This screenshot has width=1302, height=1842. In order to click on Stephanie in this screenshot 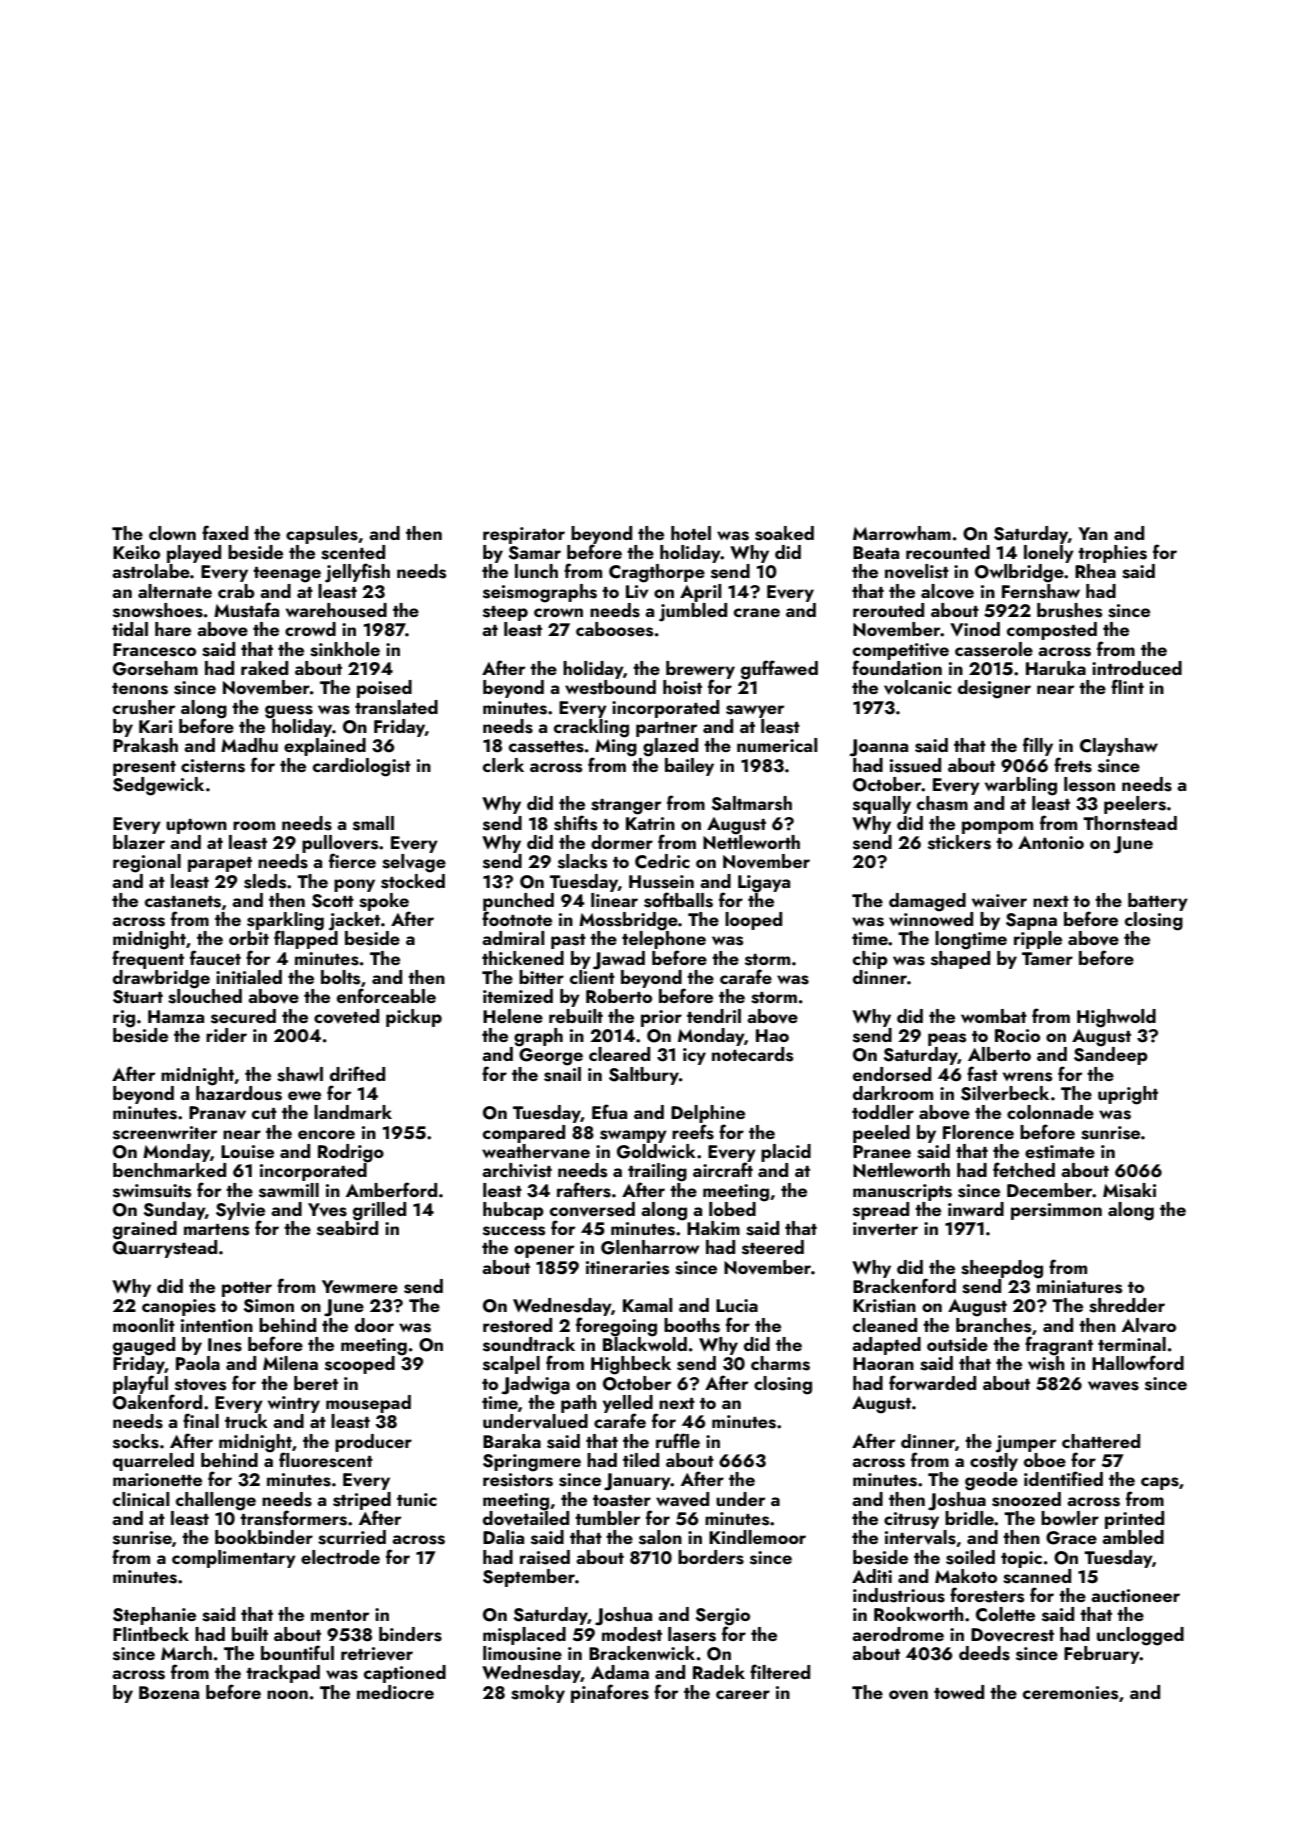, I will do `click(154, 1616)`.
